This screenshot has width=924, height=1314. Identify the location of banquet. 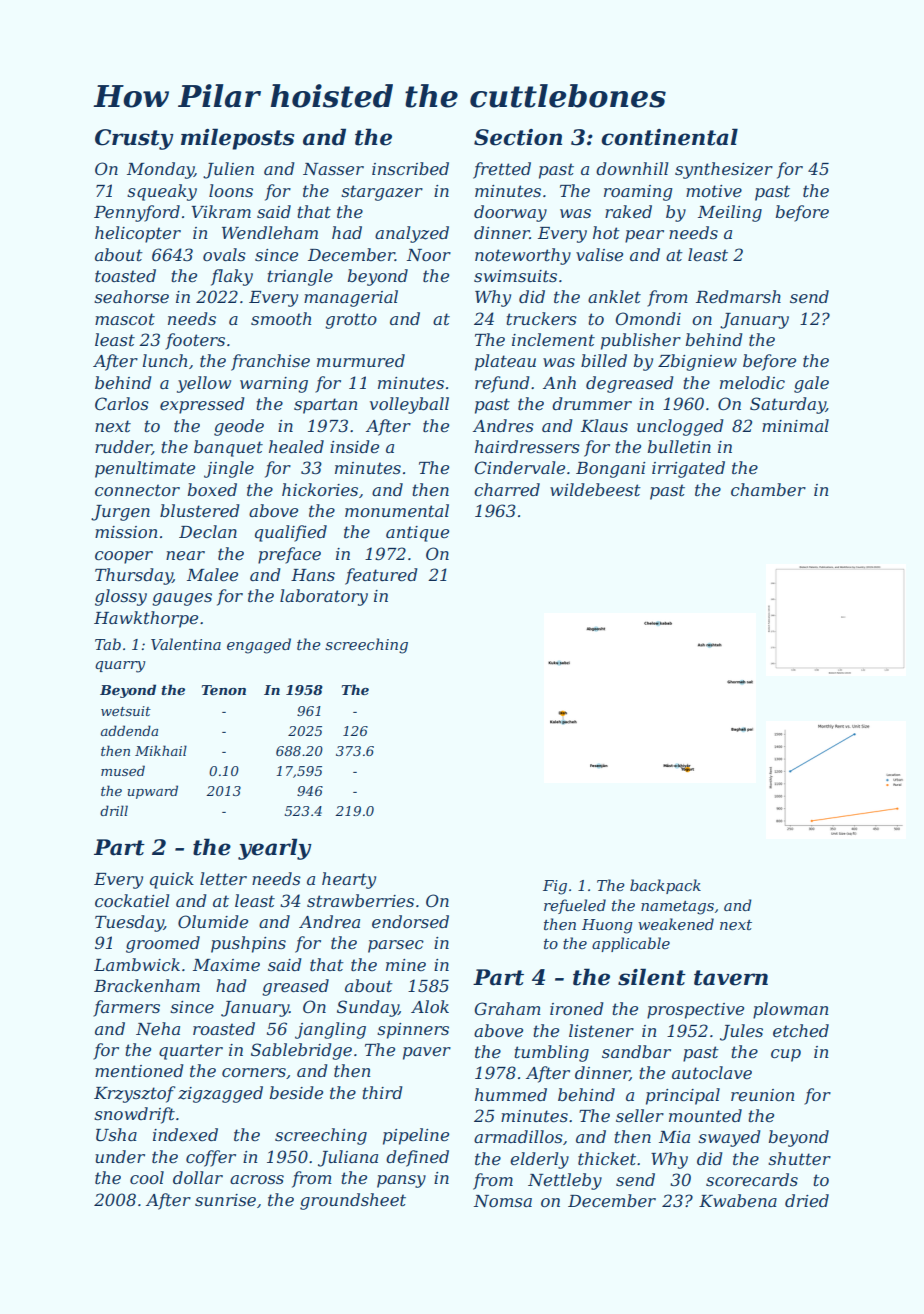
(228, 448).
